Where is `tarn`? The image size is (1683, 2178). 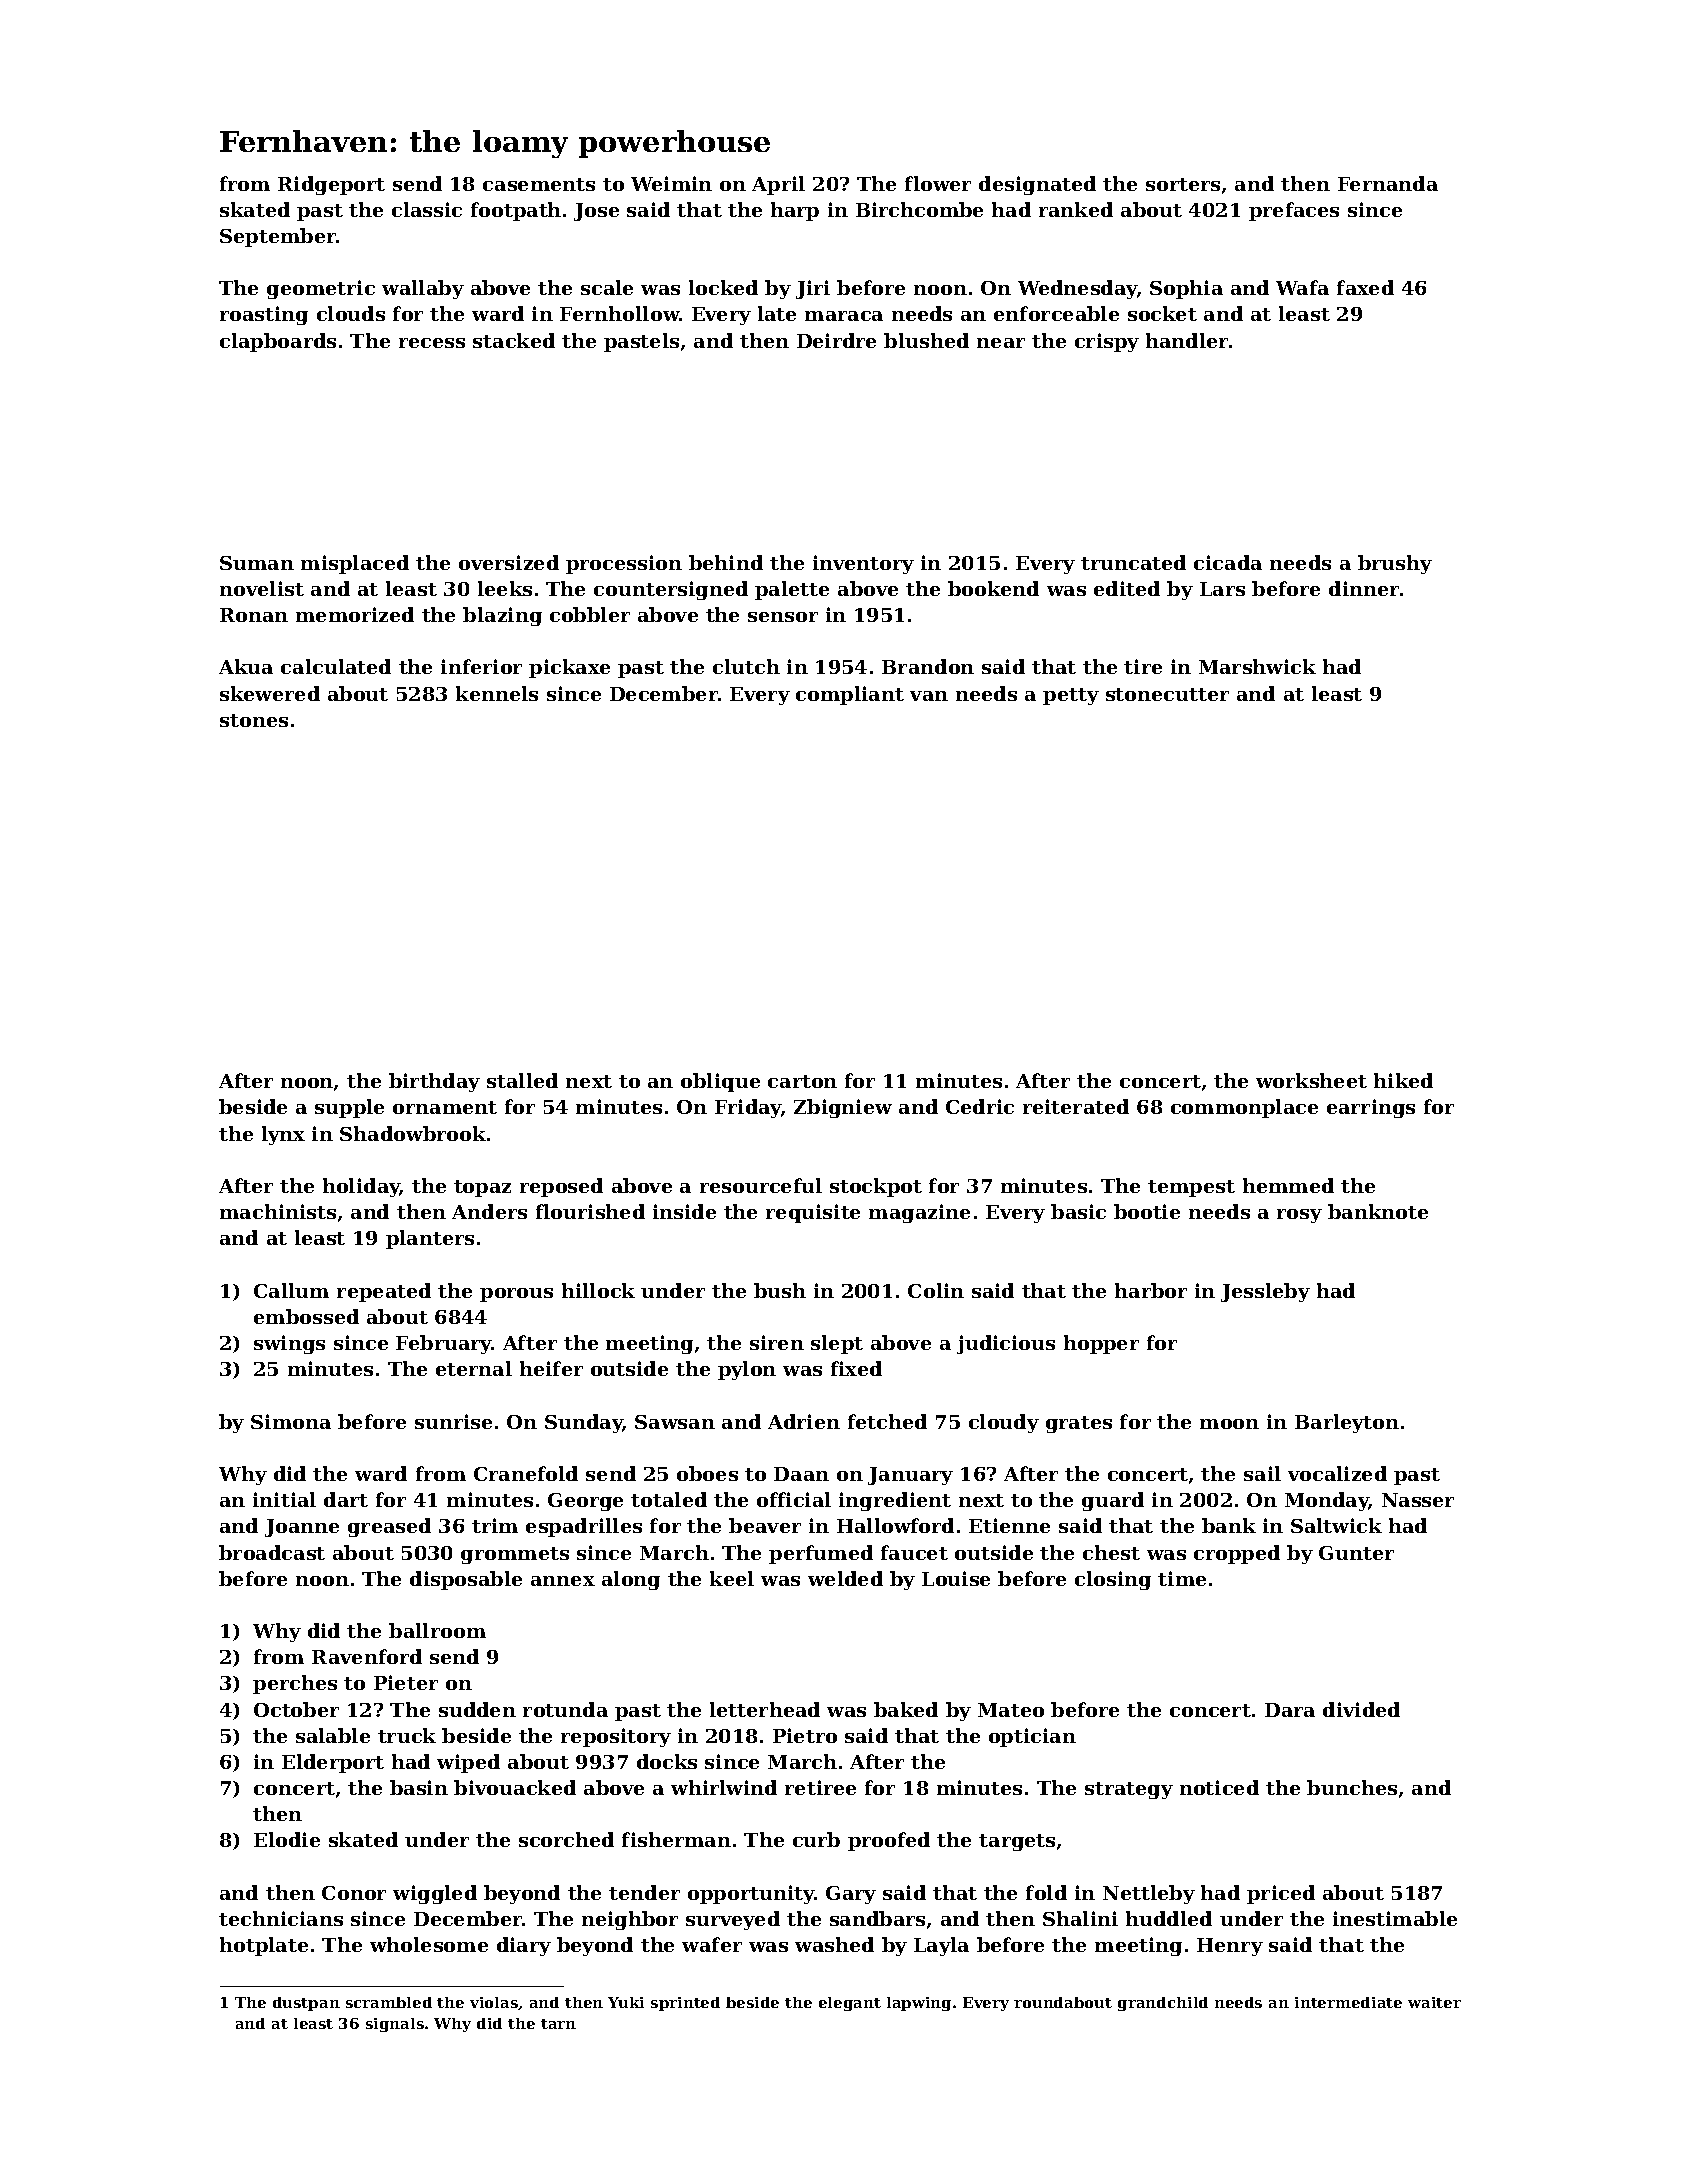 tarn is located at coordinates (558, 2024).
